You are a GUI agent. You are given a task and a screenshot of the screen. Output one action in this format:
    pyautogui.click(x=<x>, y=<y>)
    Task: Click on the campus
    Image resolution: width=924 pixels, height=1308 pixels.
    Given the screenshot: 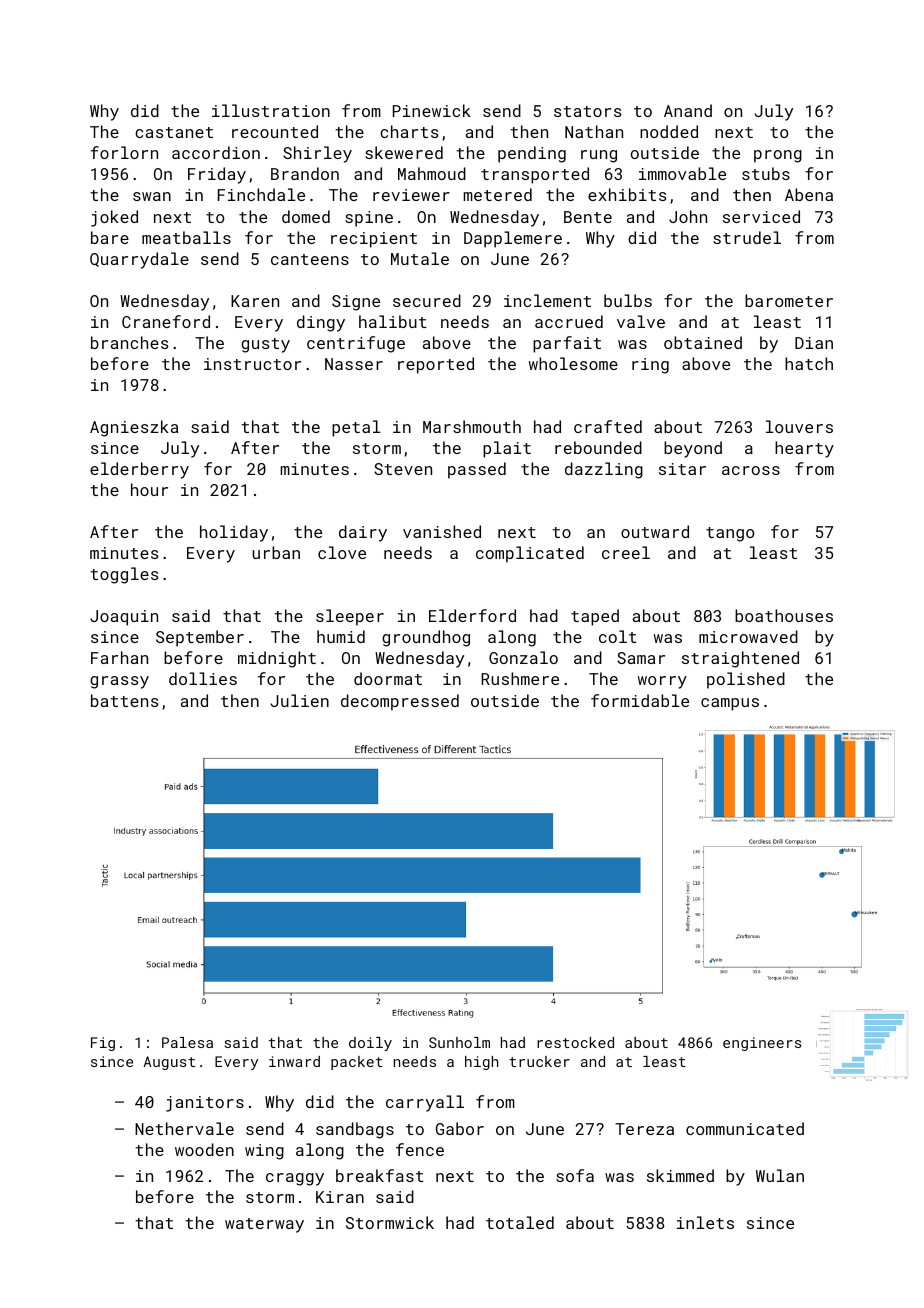 What is the action you would take?
    pyautogui.click(x=730, y=704)
